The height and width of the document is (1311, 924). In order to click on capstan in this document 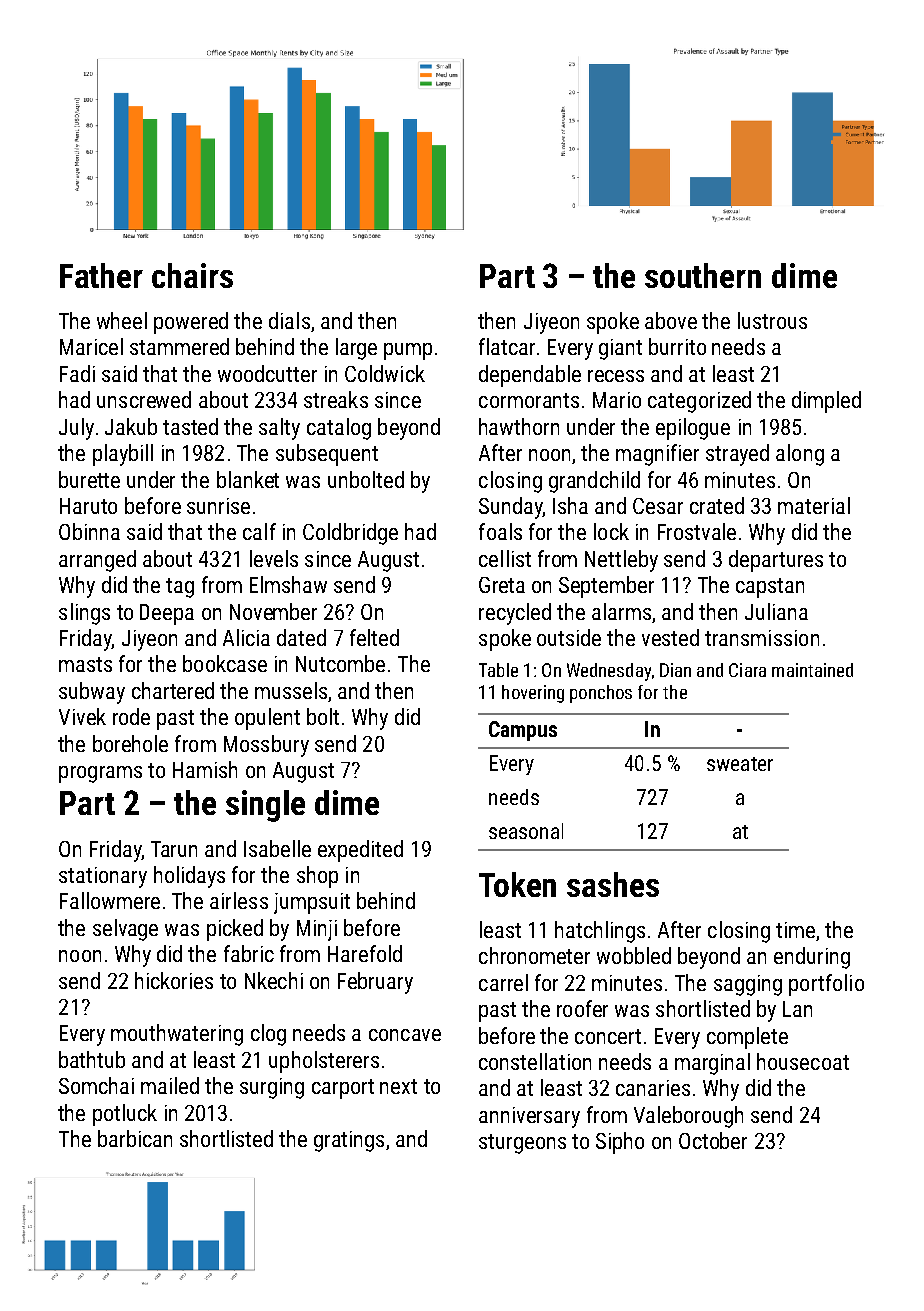, I will do `click(770, 588)`.
